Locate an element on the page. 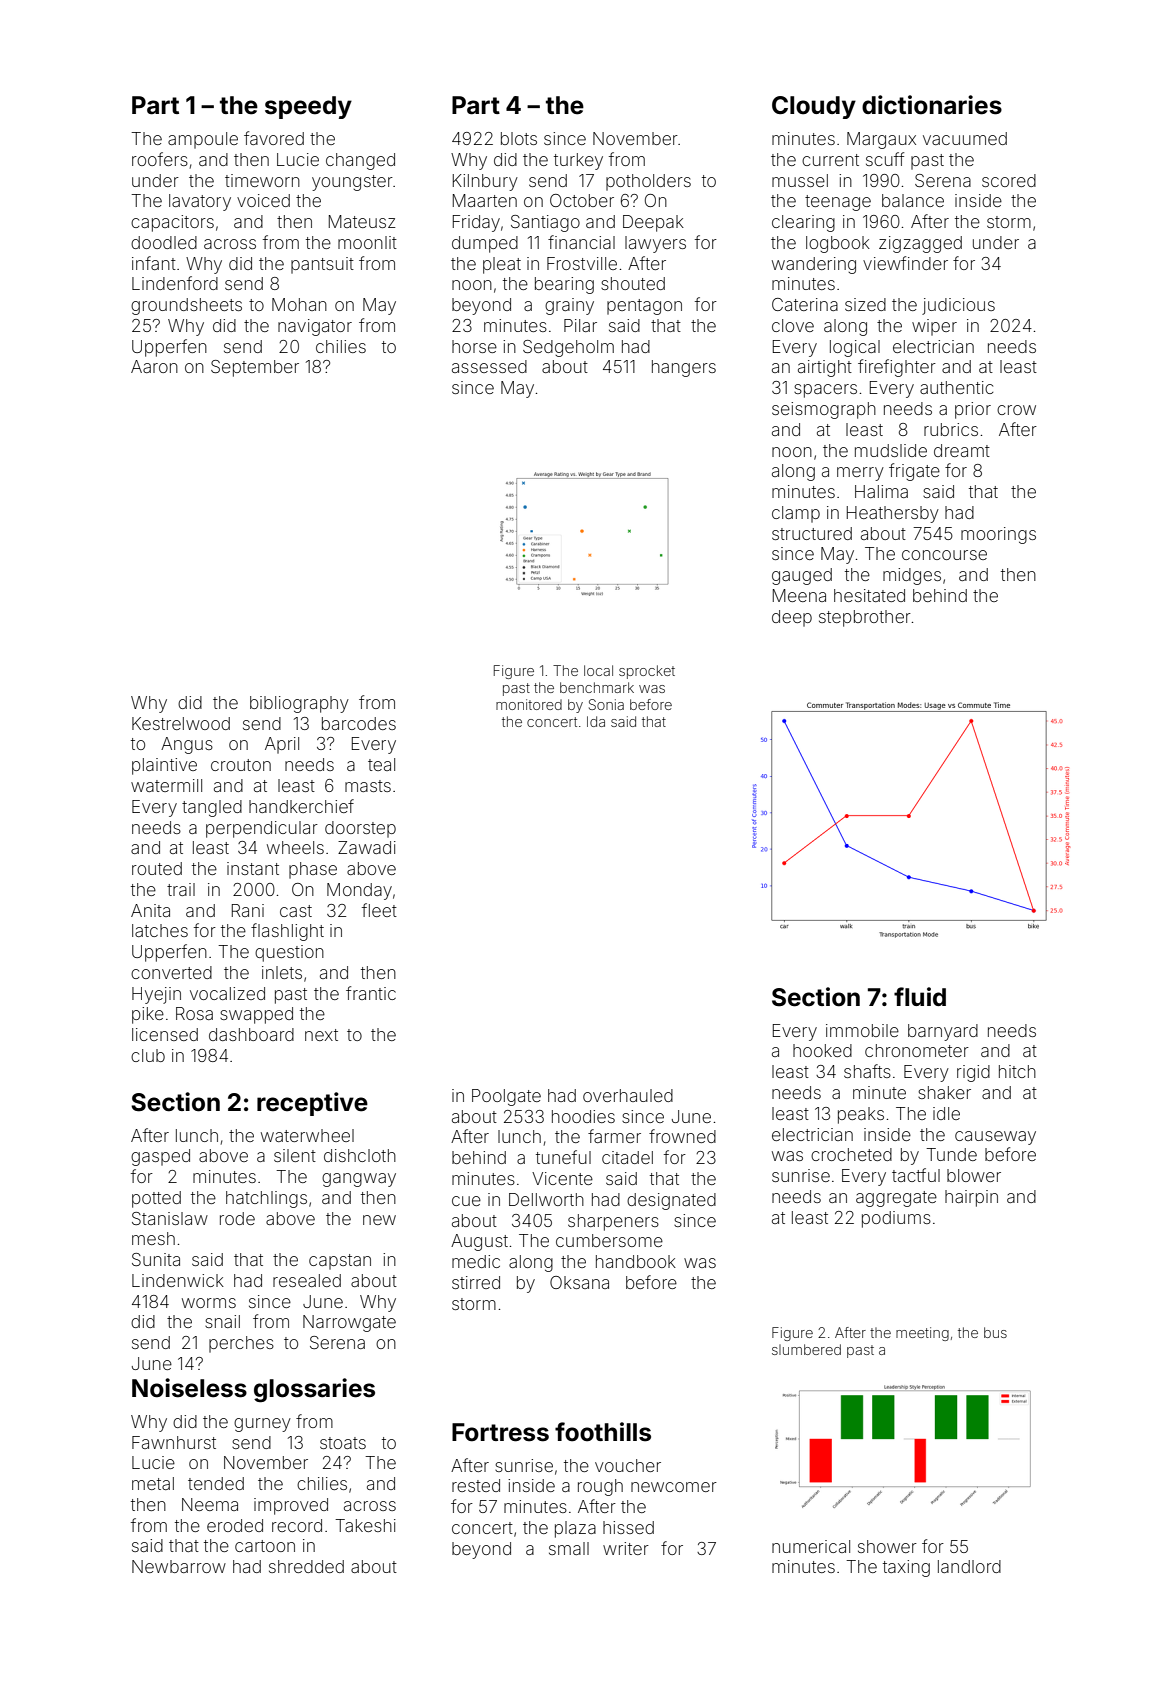 This document has width=1168, height=1692. overhauled is located at coordinates (628, 1095).
